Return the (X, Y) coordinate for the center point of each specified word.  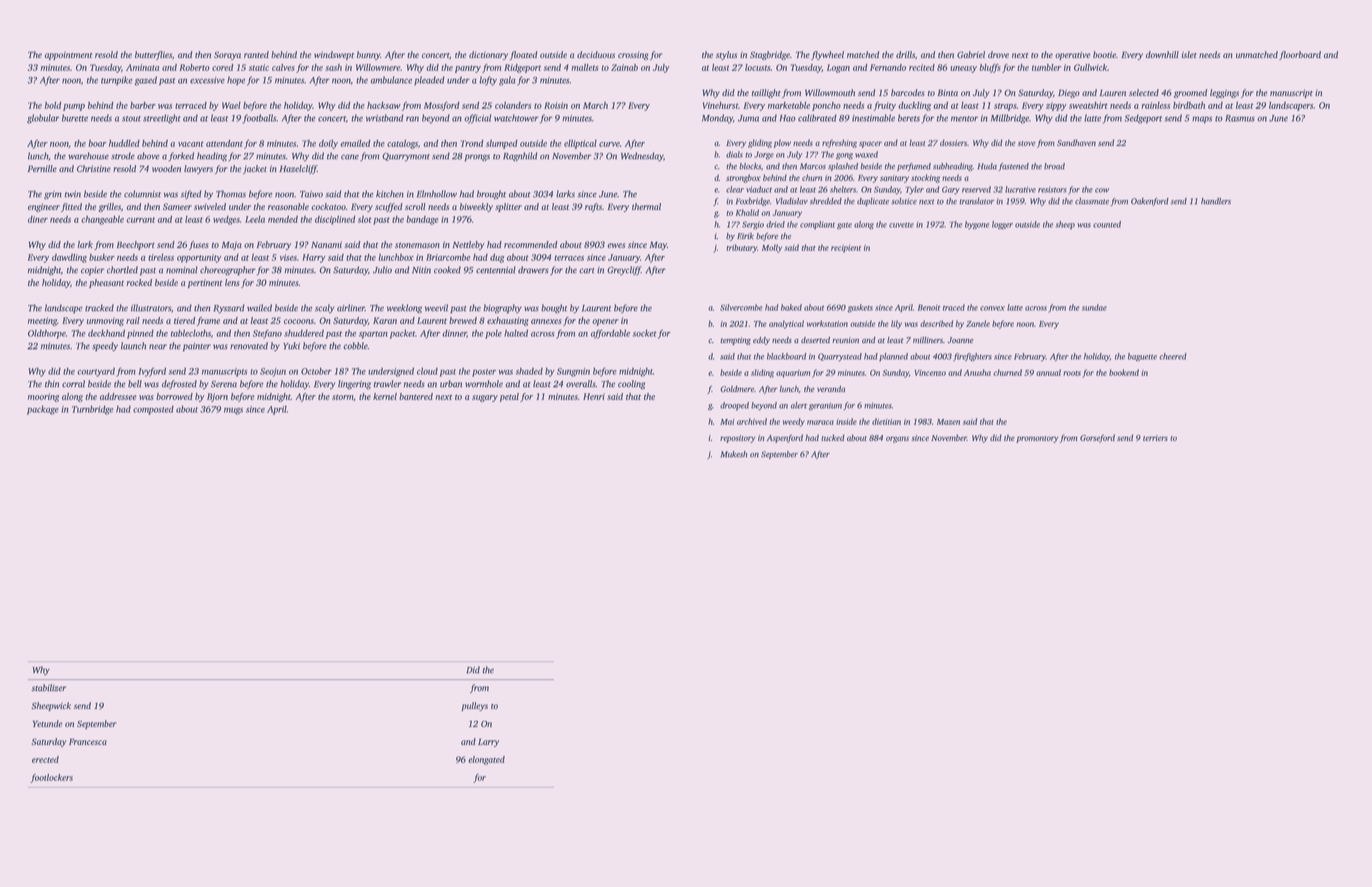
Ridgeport (522, 68)
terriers (1155, 438)
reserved (976, 189)
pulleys (474, 706)
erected (45, 759)
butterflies (153, 55)
